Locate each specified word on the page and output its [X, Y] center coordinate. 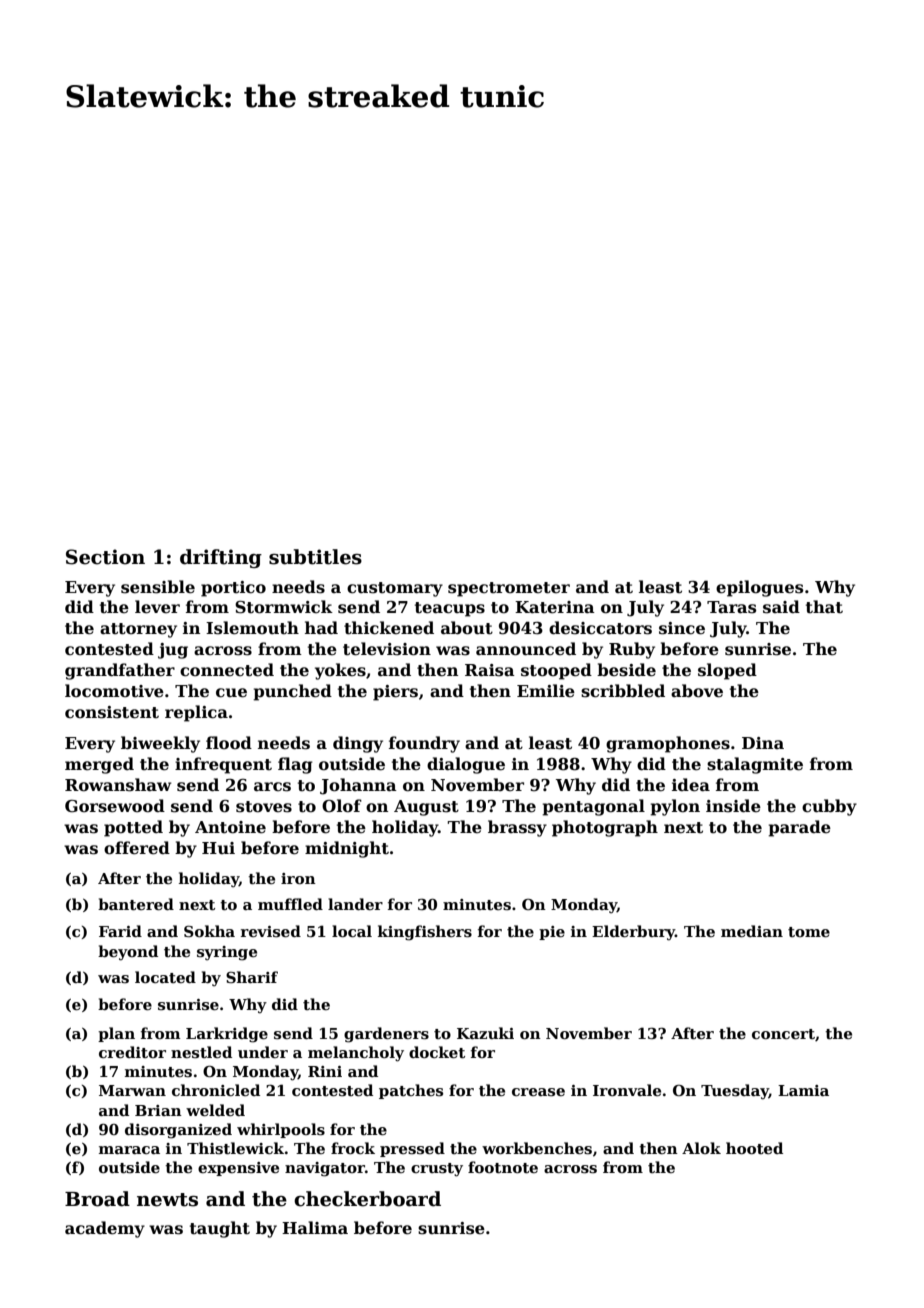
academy [105, 1229]
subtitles [315, 557]
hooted [754, 1148]
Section [105, 557]
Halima [315, 1227]
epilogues [759, 588]
